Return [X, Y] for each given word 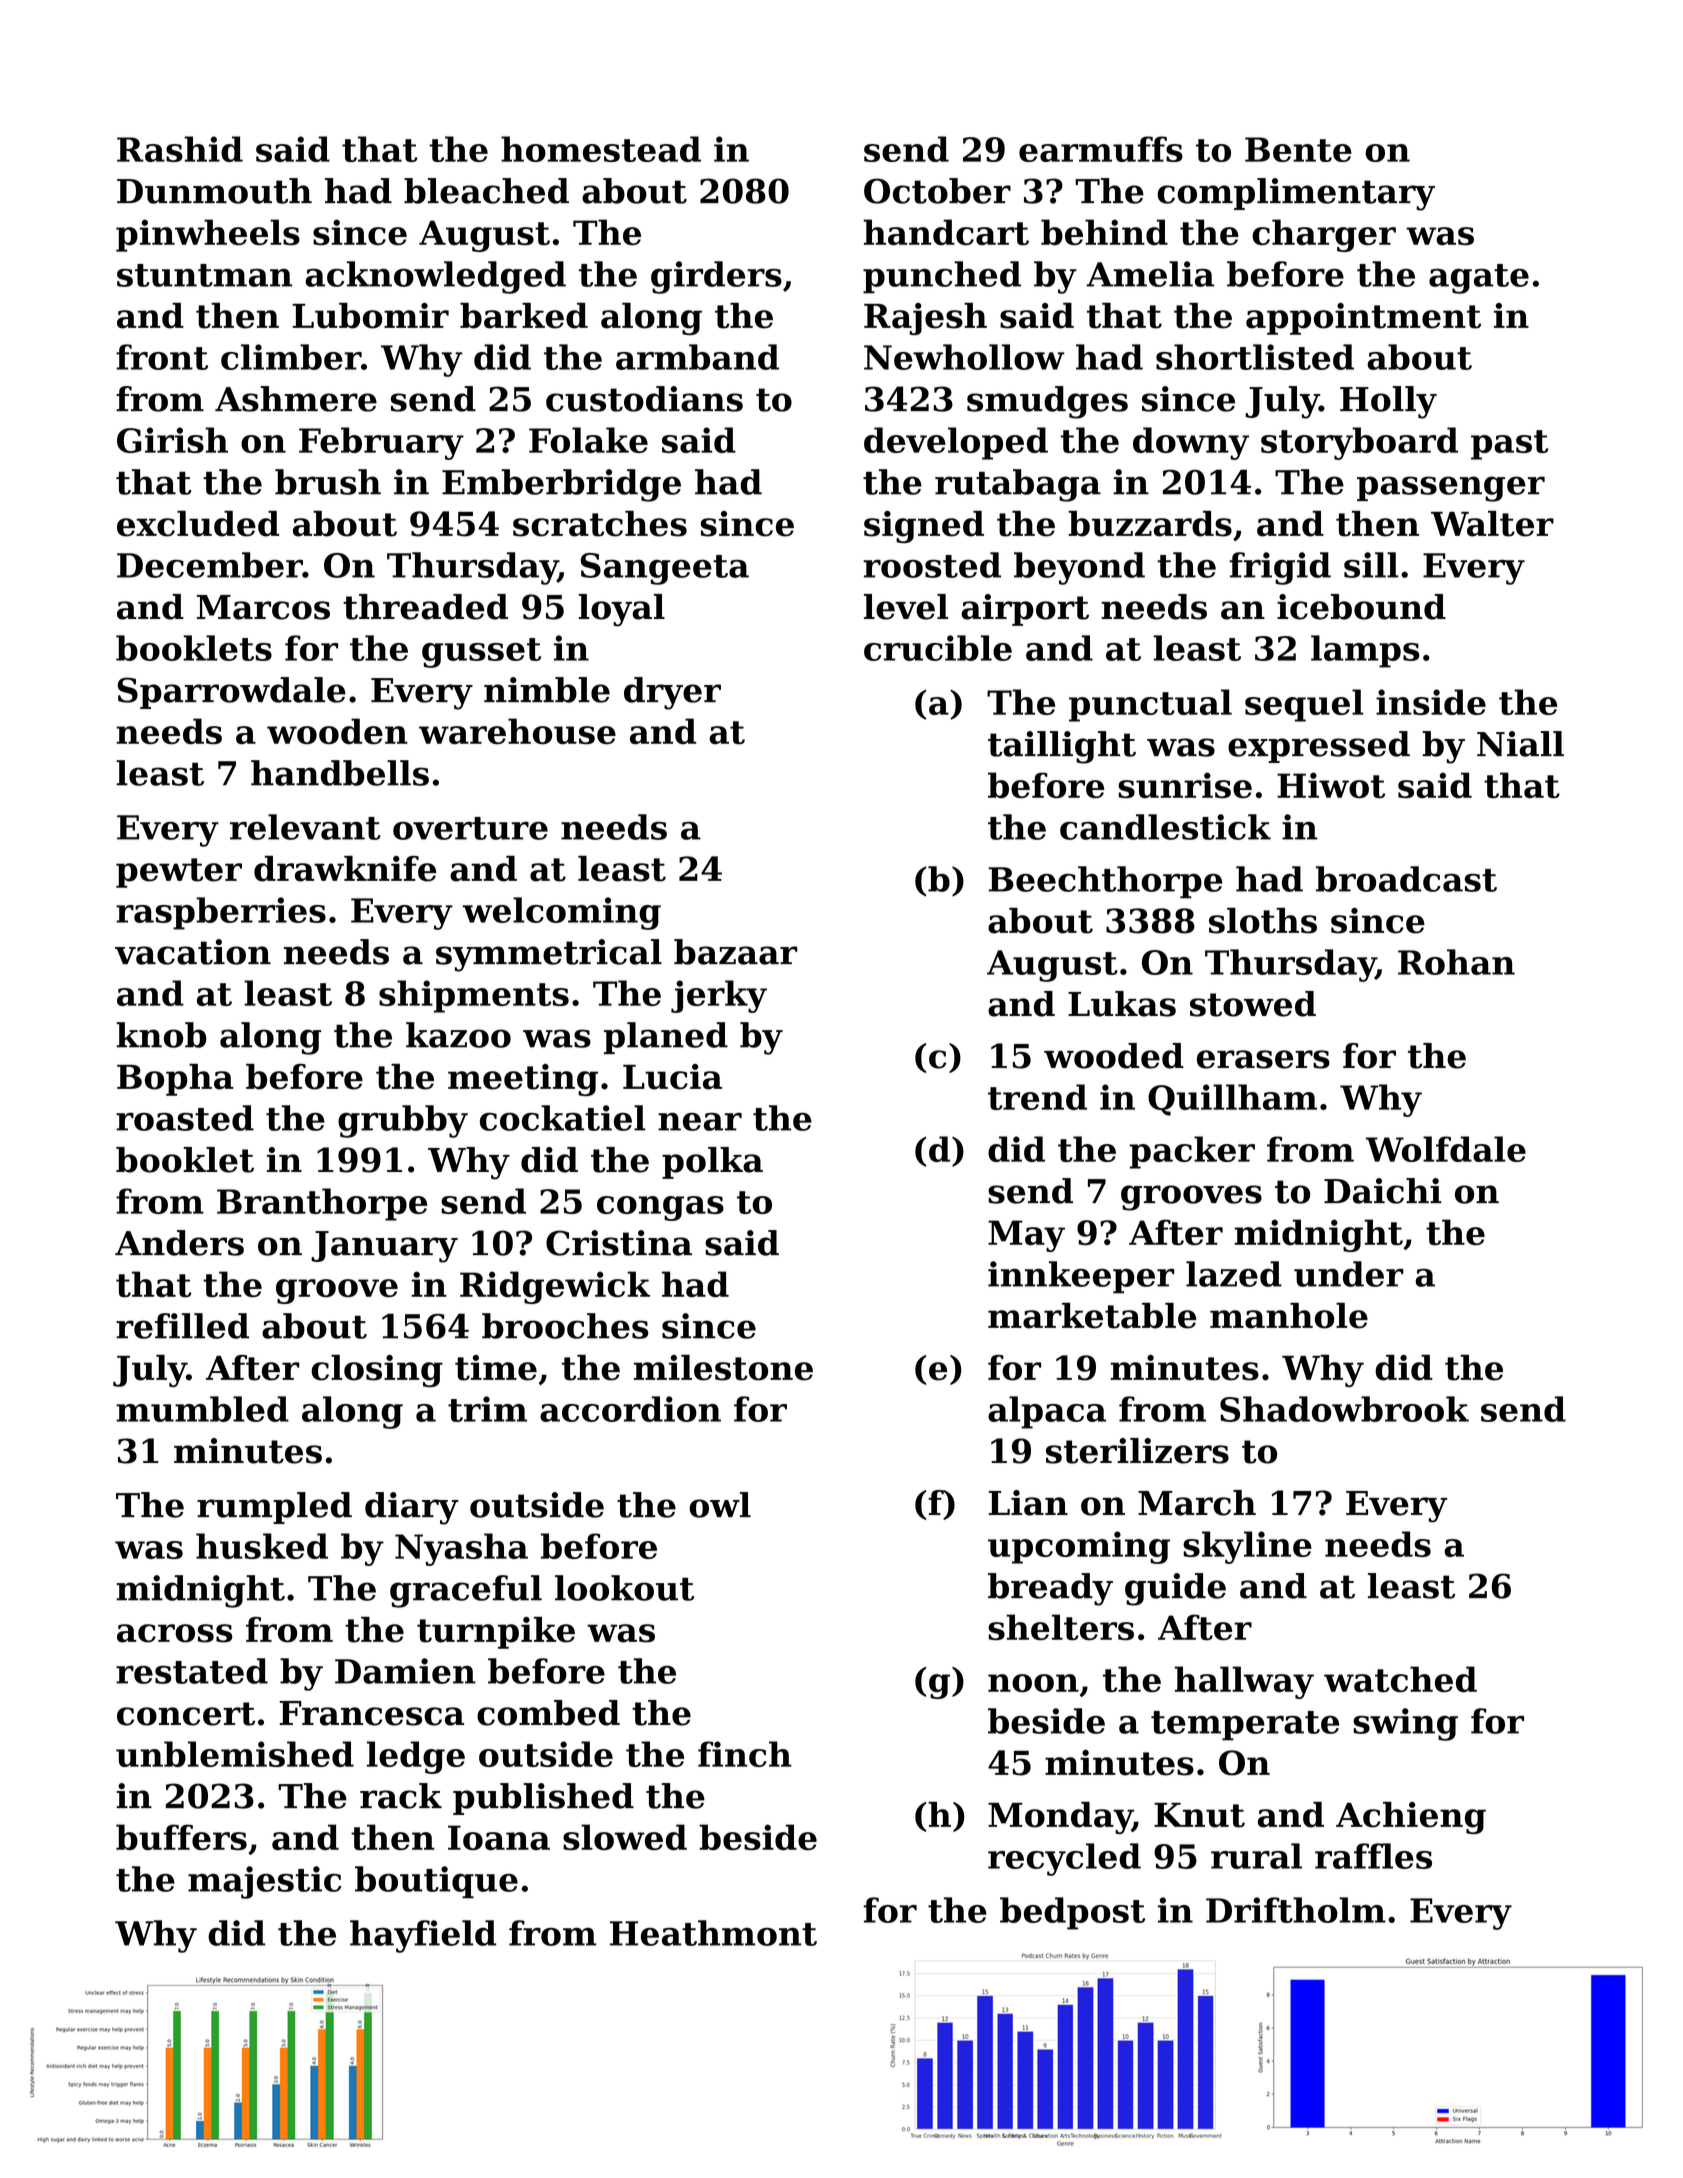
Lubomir [371, 316]
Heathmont [713, 1933]
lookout [624, 1588]
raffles [1373, 1856]
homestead [601, 149]
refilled [182, 1326]
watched [1400, 1679]
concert [186, 1714]
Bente [1298, 149]
